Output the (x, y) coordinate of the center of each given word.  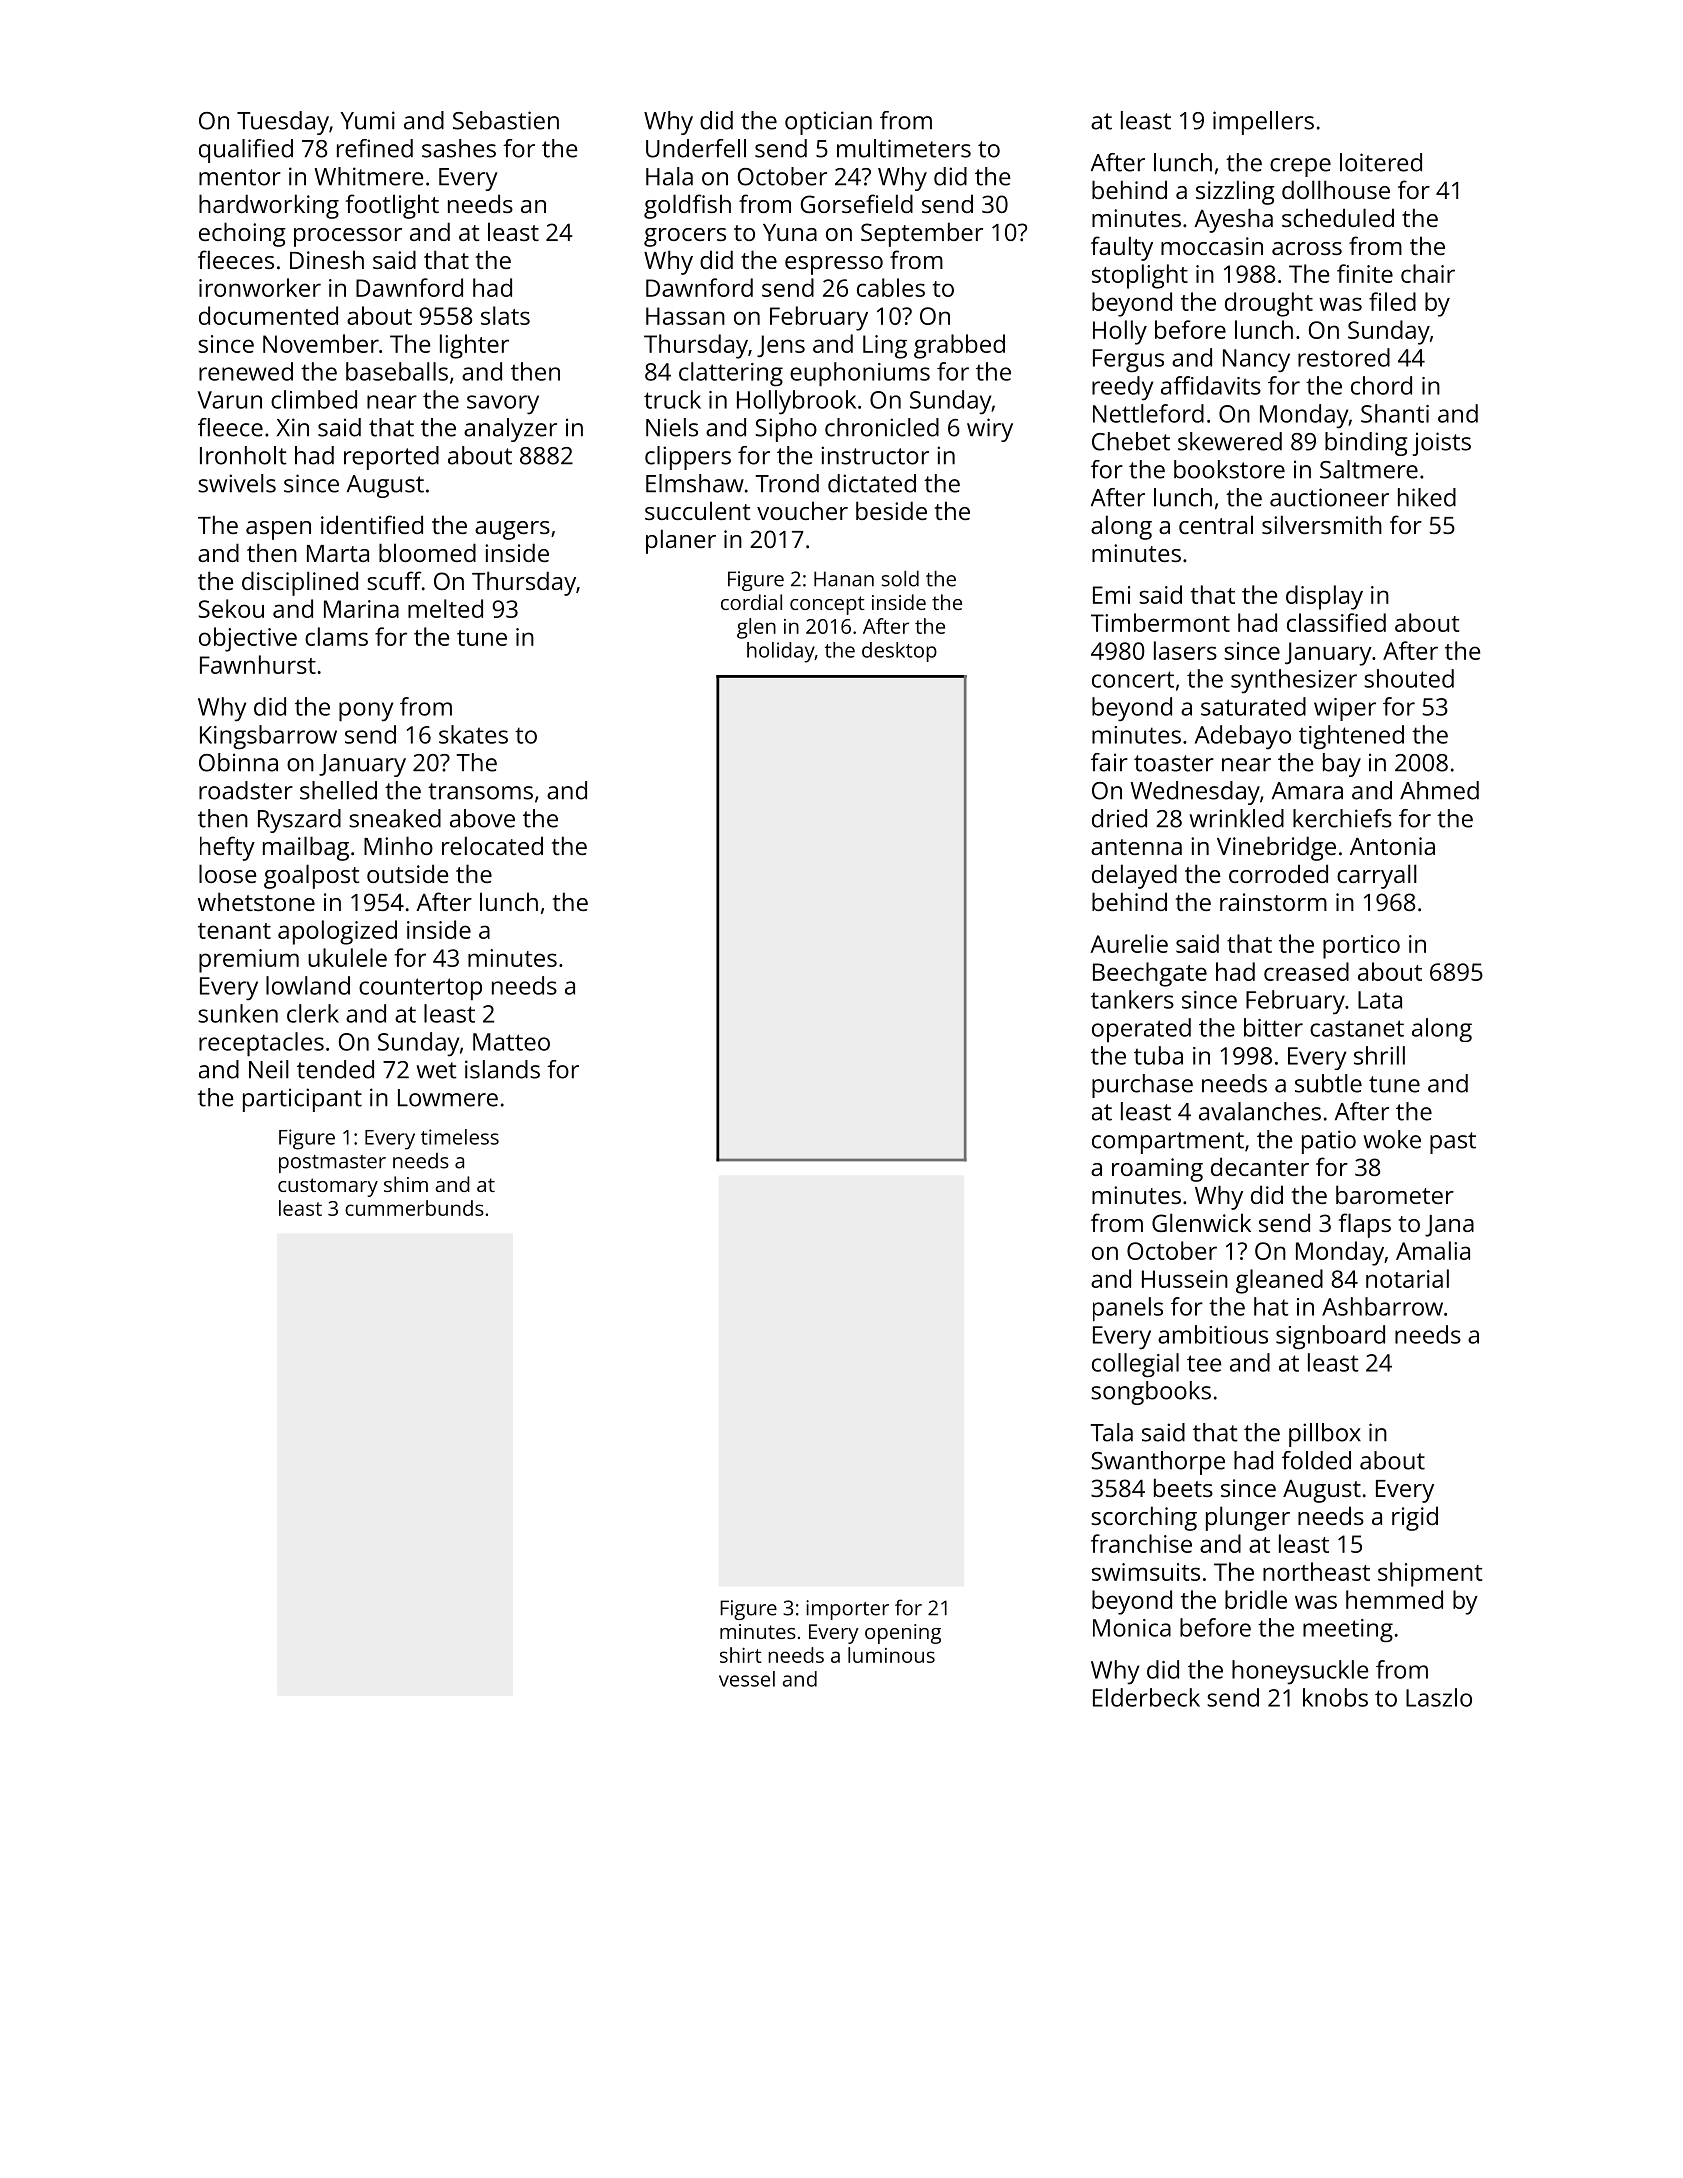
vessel (747, 1679)
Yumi (368, 120)
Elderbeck (1146, 1697)
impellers (1263, 123)
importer (847, 1610)
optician (828, 123)
